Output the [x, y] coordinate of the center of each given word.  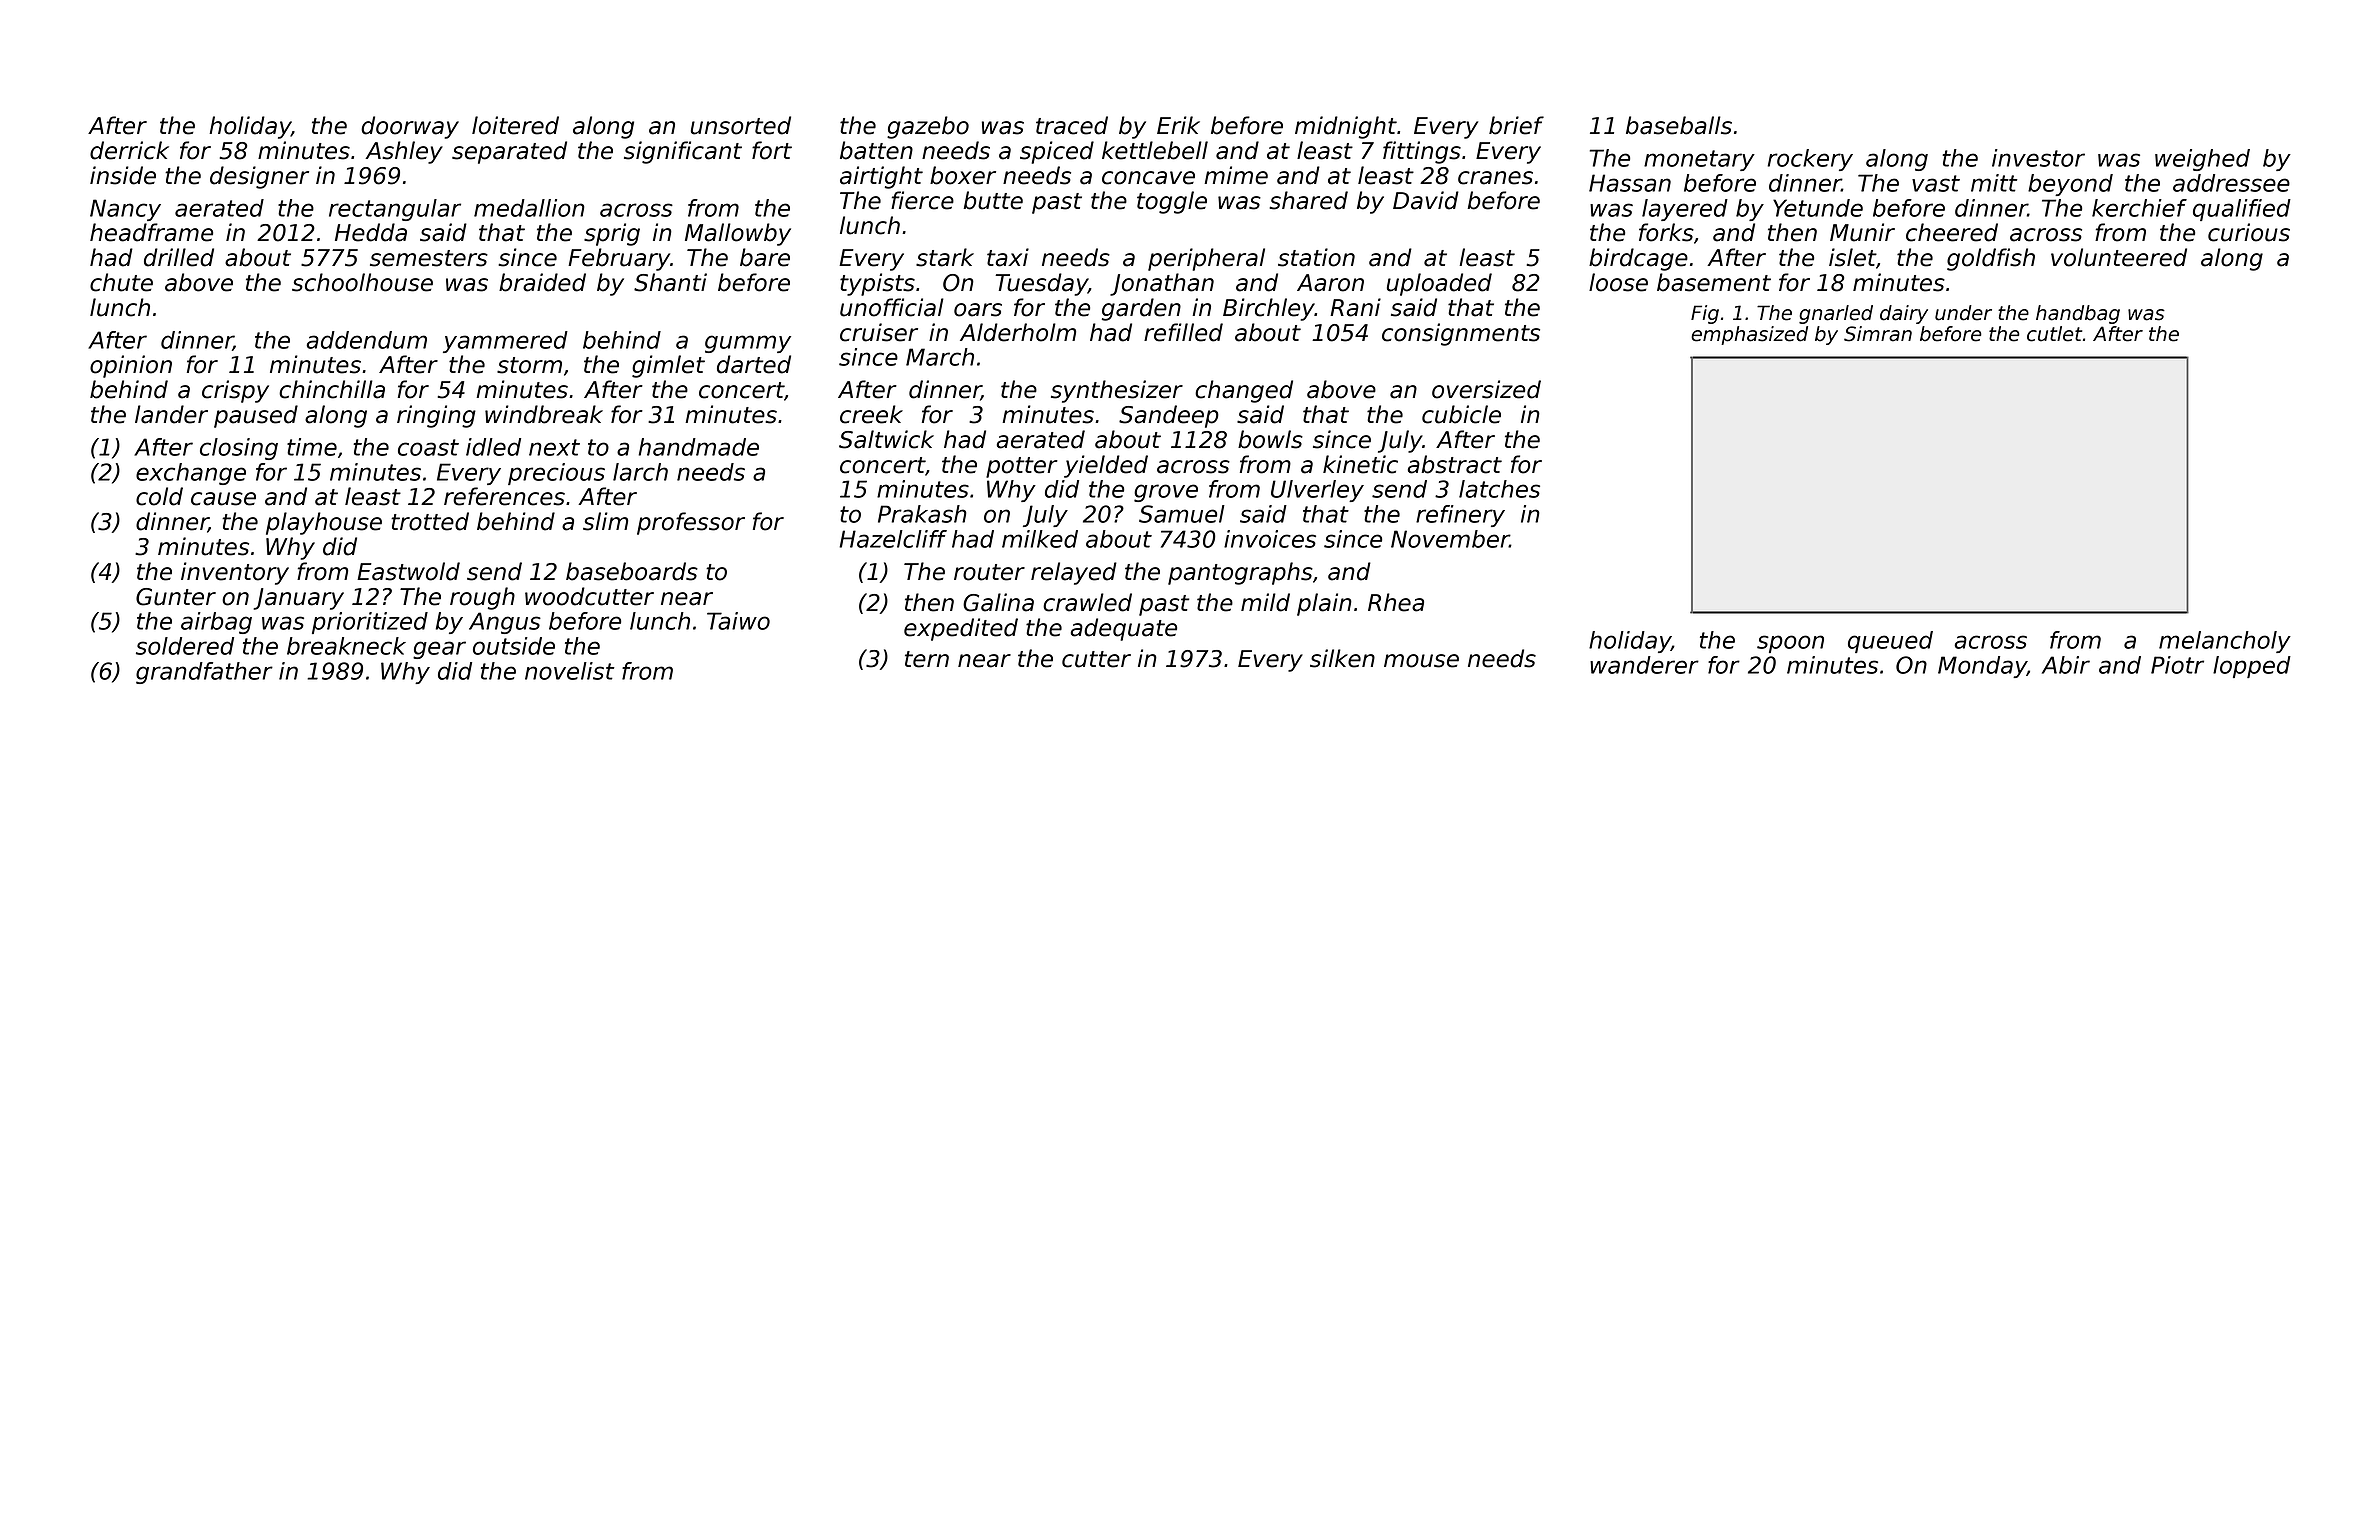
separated [509, 152]
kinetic [1360, 464]
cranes [1495, 178]
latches [1499, 489]
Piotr [2177, 665]
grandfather [204, 673]
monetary [1699, 160]
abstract [1454, 464]
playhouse [324, 523]
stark [945, 257]
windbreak [544, 414]
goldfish [1991, 259]
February [619, 259]
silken [1342, 658]
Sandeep [1169, 416]
